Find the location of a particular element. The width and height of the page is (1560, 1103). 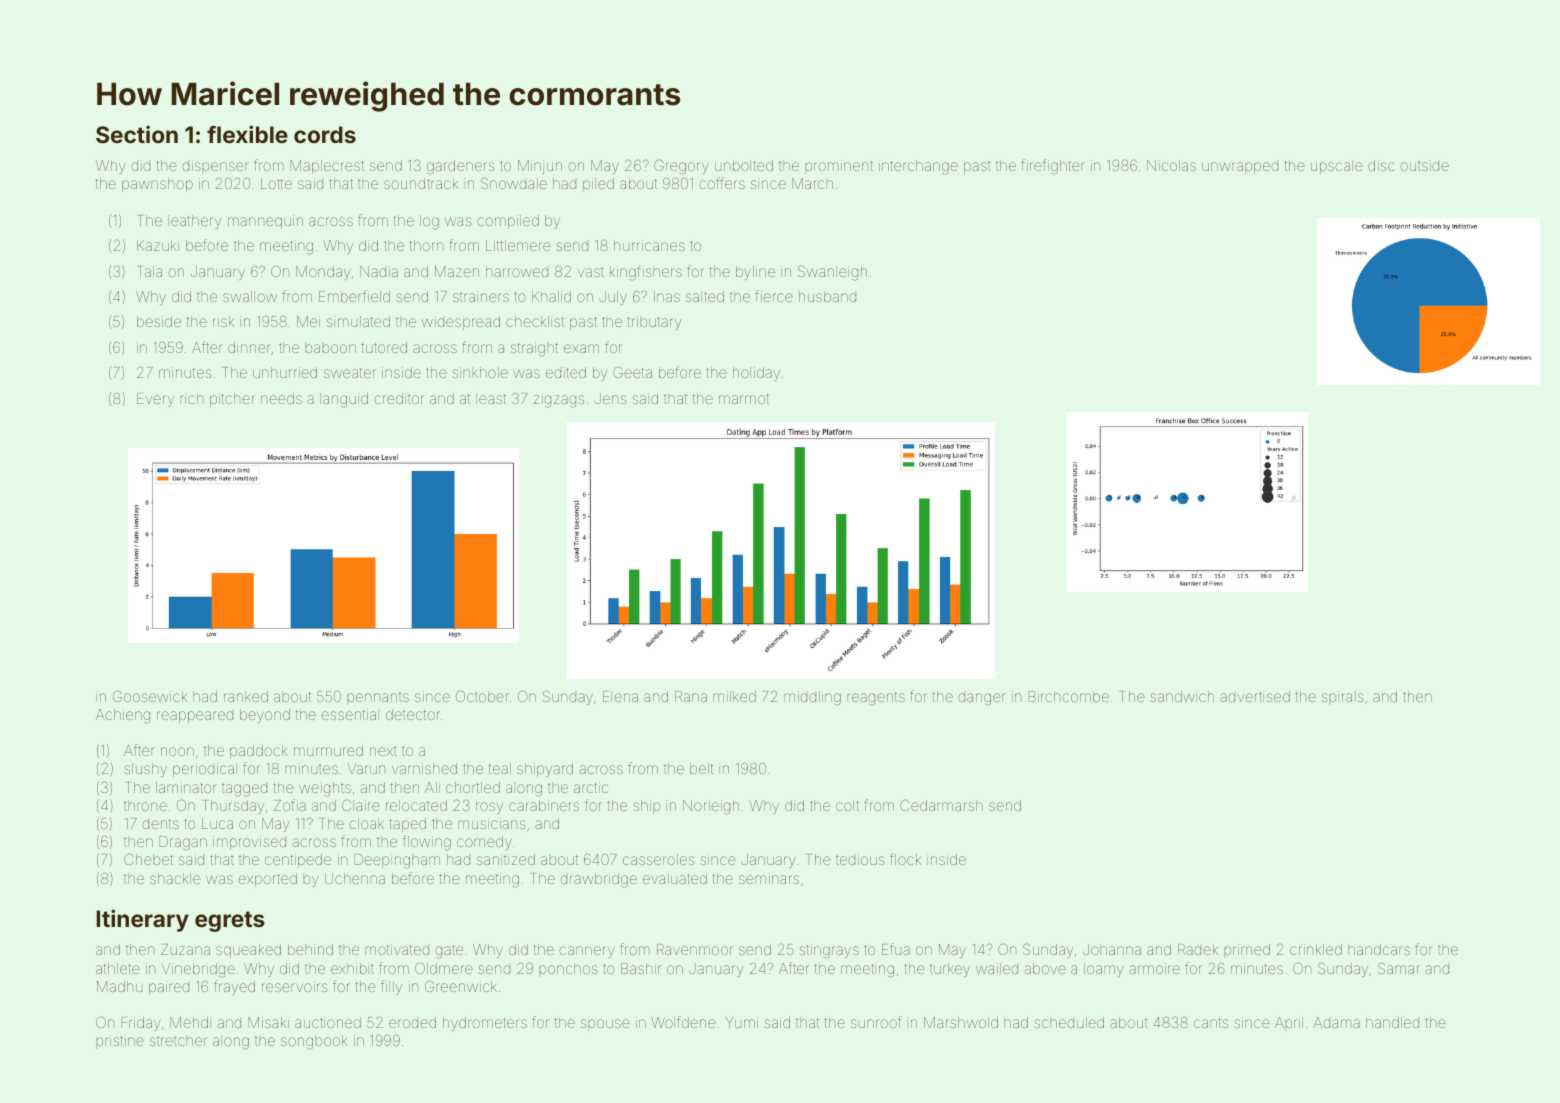

Jens is located at coordinates (610, 398).
